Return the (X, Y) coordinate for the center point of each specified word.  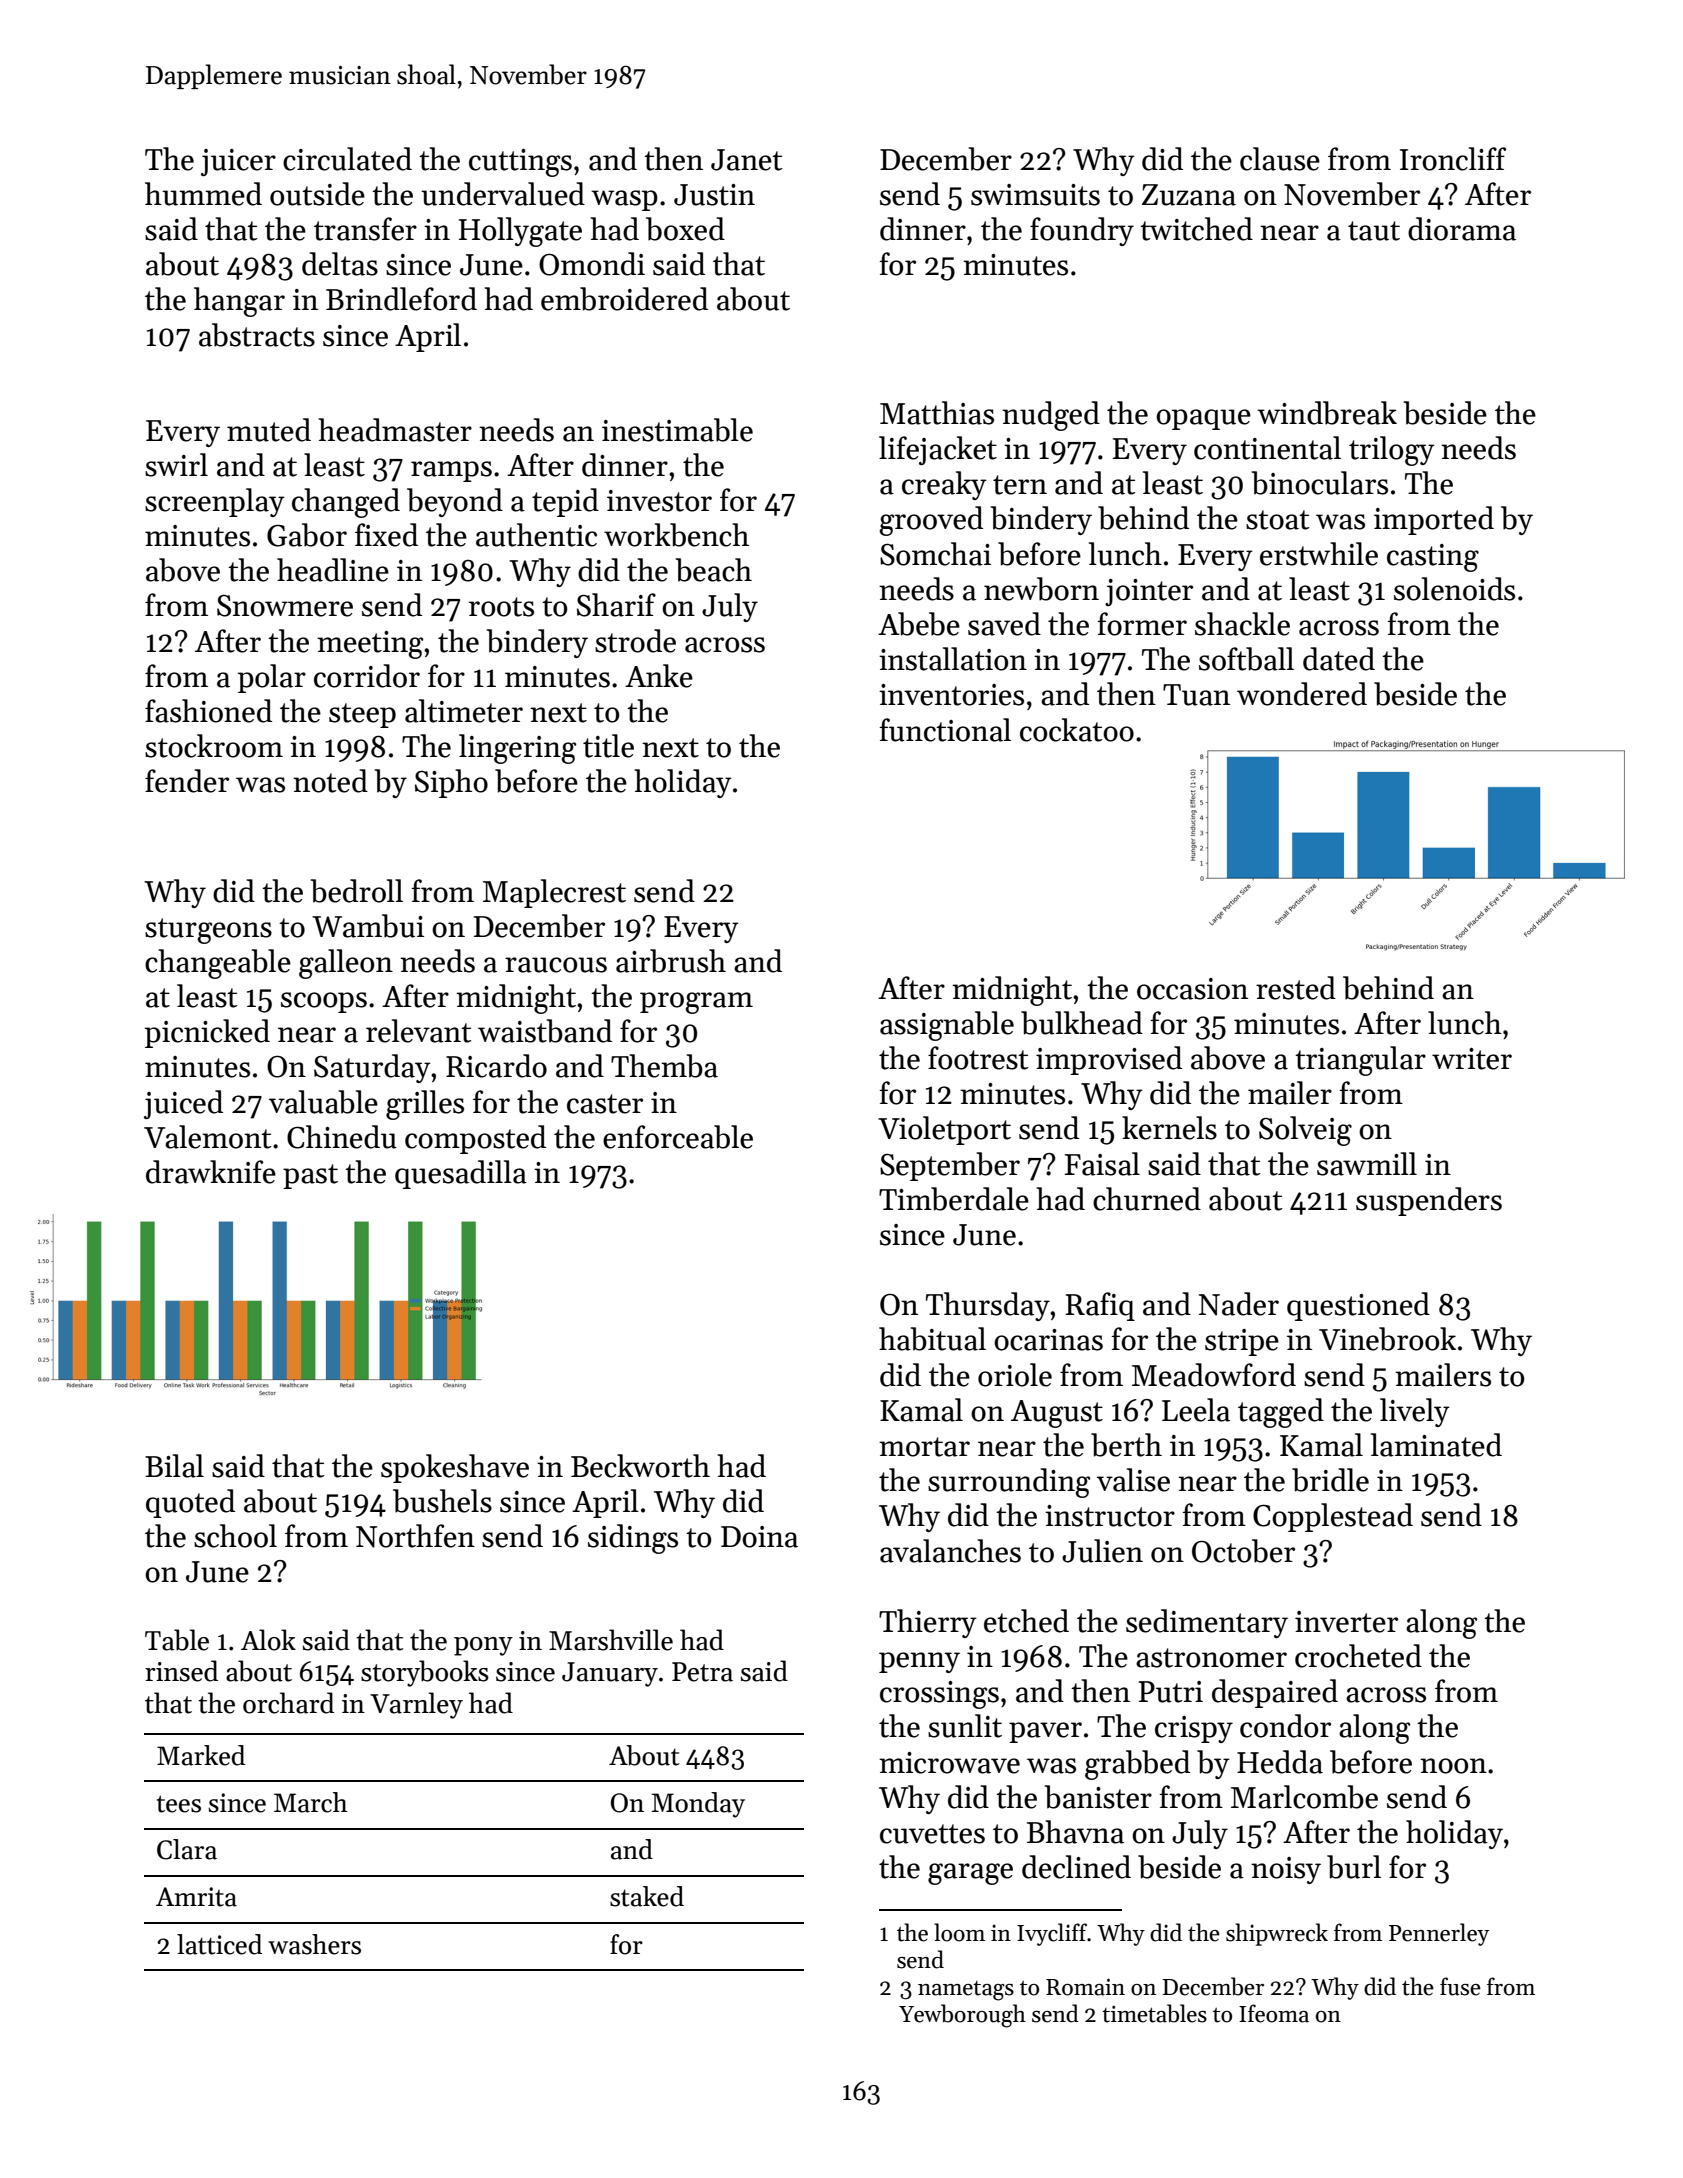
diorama (1462, 229)
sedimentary (1207, 1623)
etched (1026, 1621)
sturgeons (208, 931)
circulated (347, 159)
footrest (978, 1058)
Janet (746, 160)
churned (1147, 1199)
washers (314, 1944)
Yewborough (962, 2016)
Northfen (415, 1536)
